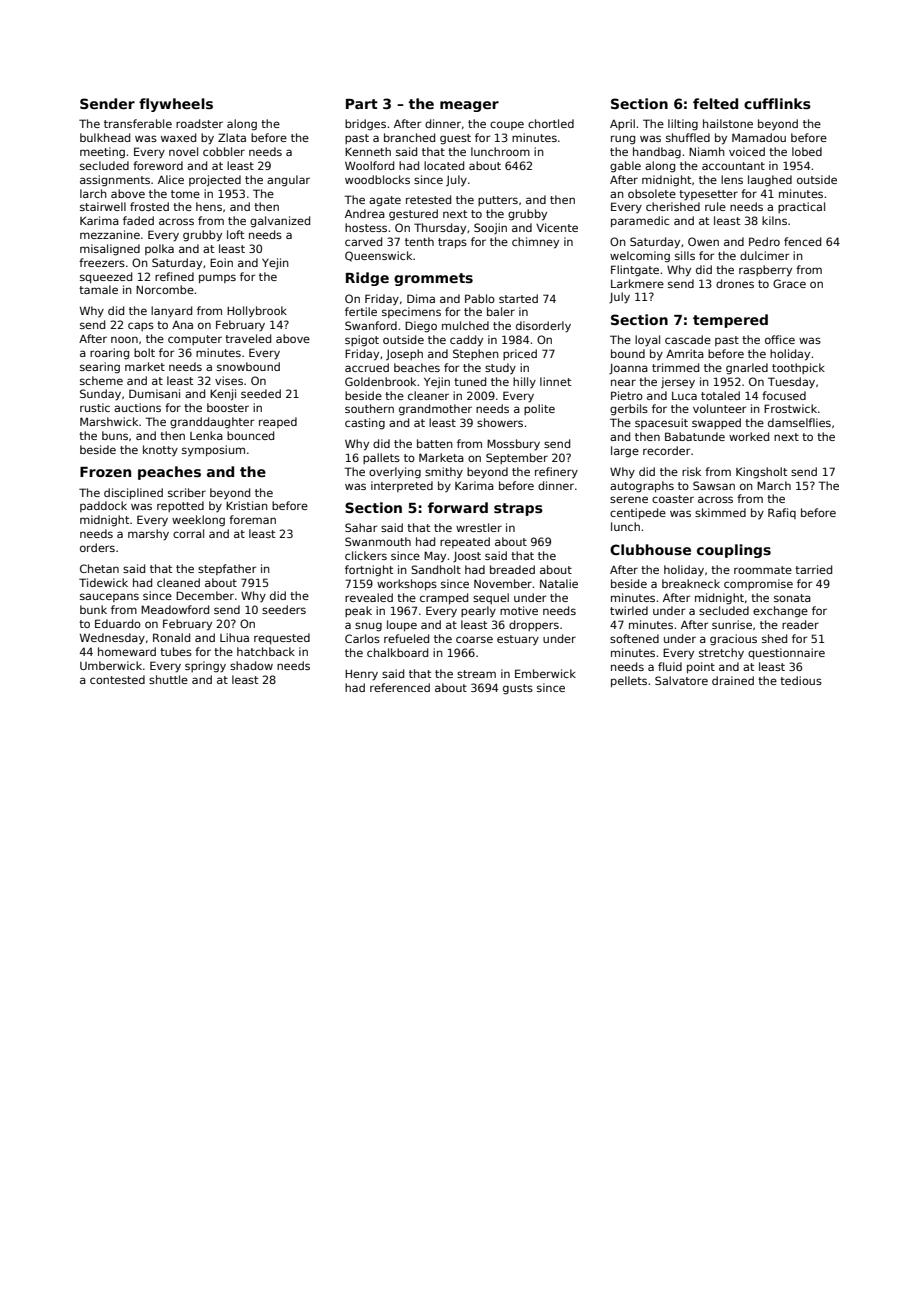 This image has height=1308, width=924. I want to click on meager, so click(469, 106).
